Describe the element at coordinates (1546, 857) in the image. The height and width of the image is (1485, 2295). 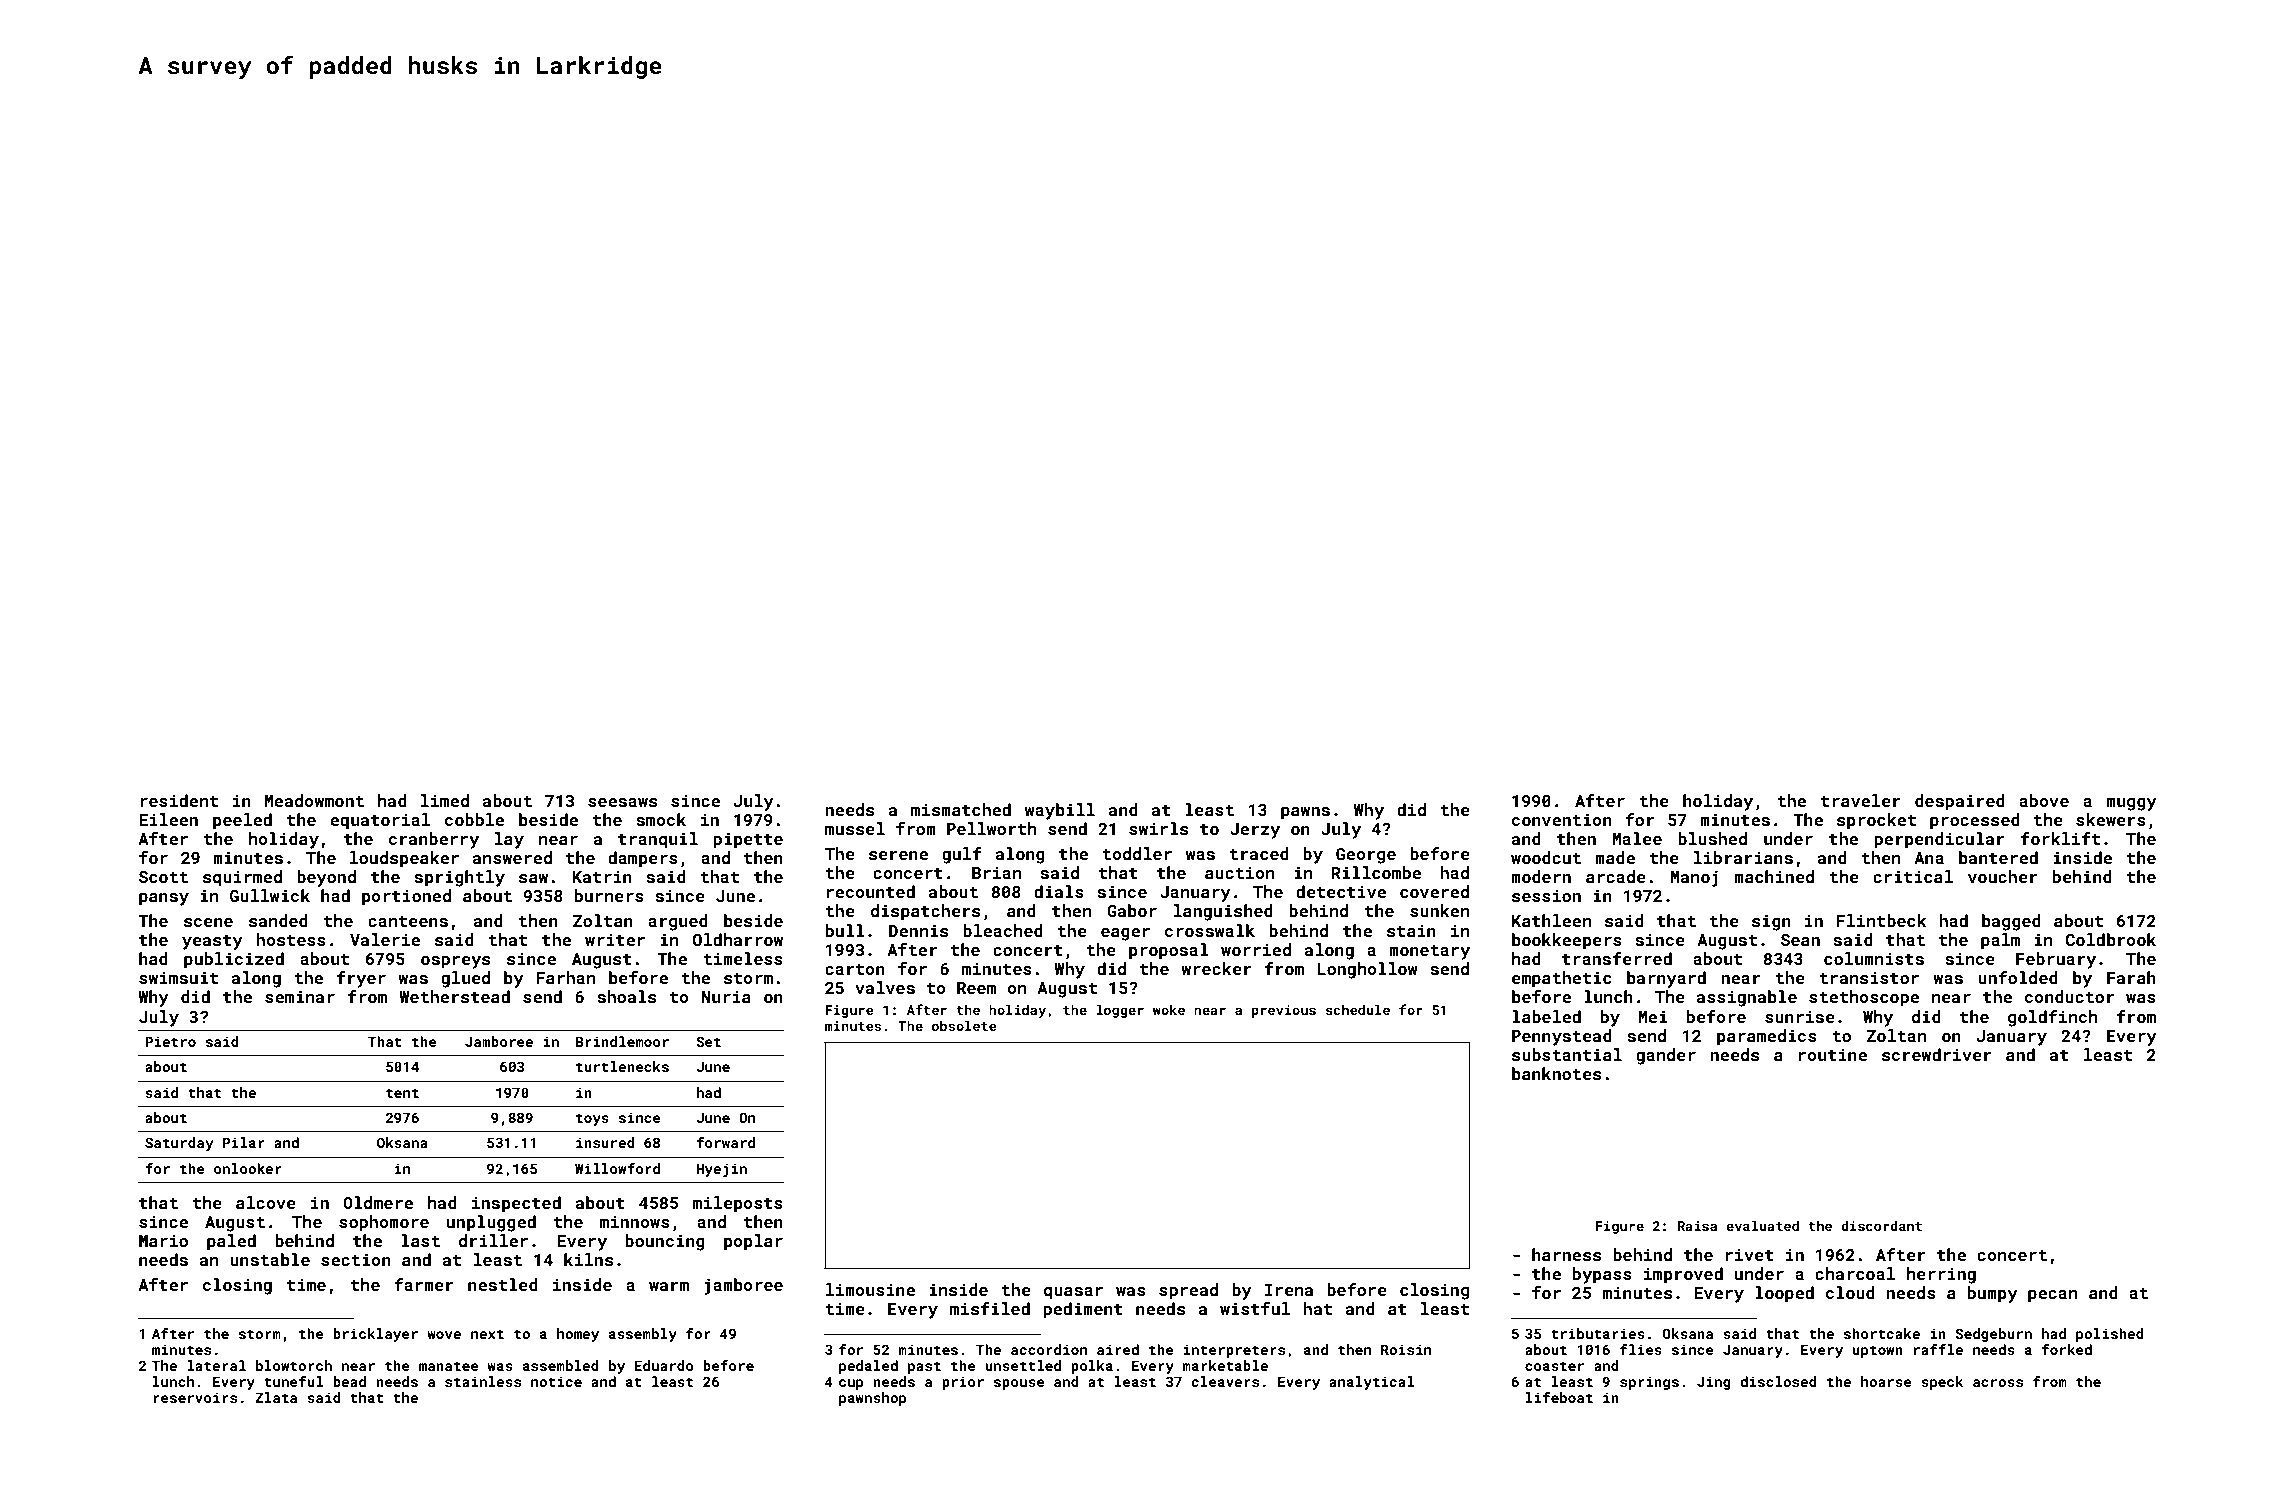
I see `woodcut` at that location.
